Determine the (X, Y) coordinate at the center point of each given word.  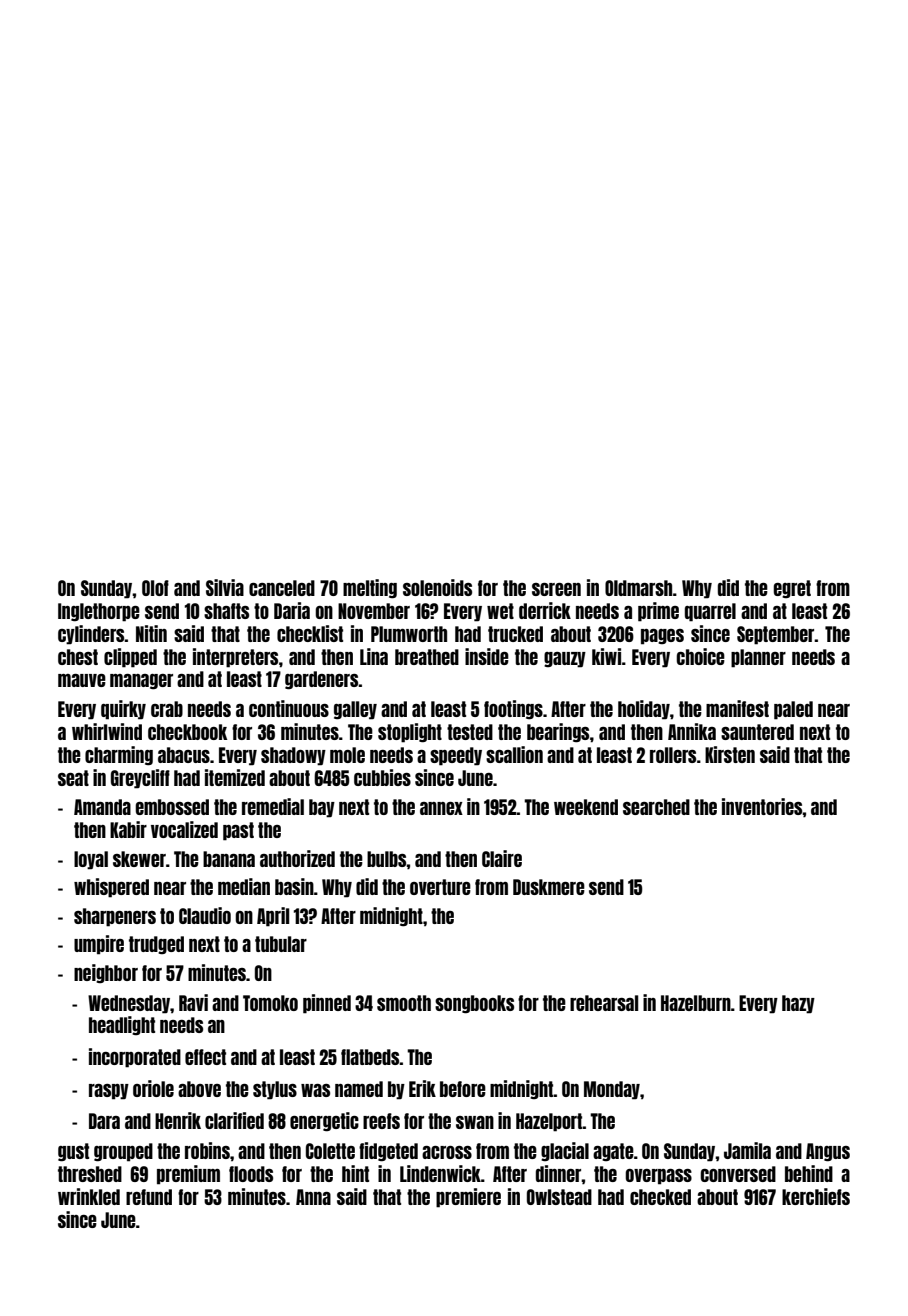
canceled (282, 588)
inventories (762, 806)
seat (73, 778)
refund (149, 1197)
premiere (468, 1198)
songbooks (474, 1004)
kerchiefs (816, 1196)
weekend (586, 807)
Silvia (225, 587)
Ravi (193, 1002)
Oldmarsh (639, 588)
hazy (798, 1004)
